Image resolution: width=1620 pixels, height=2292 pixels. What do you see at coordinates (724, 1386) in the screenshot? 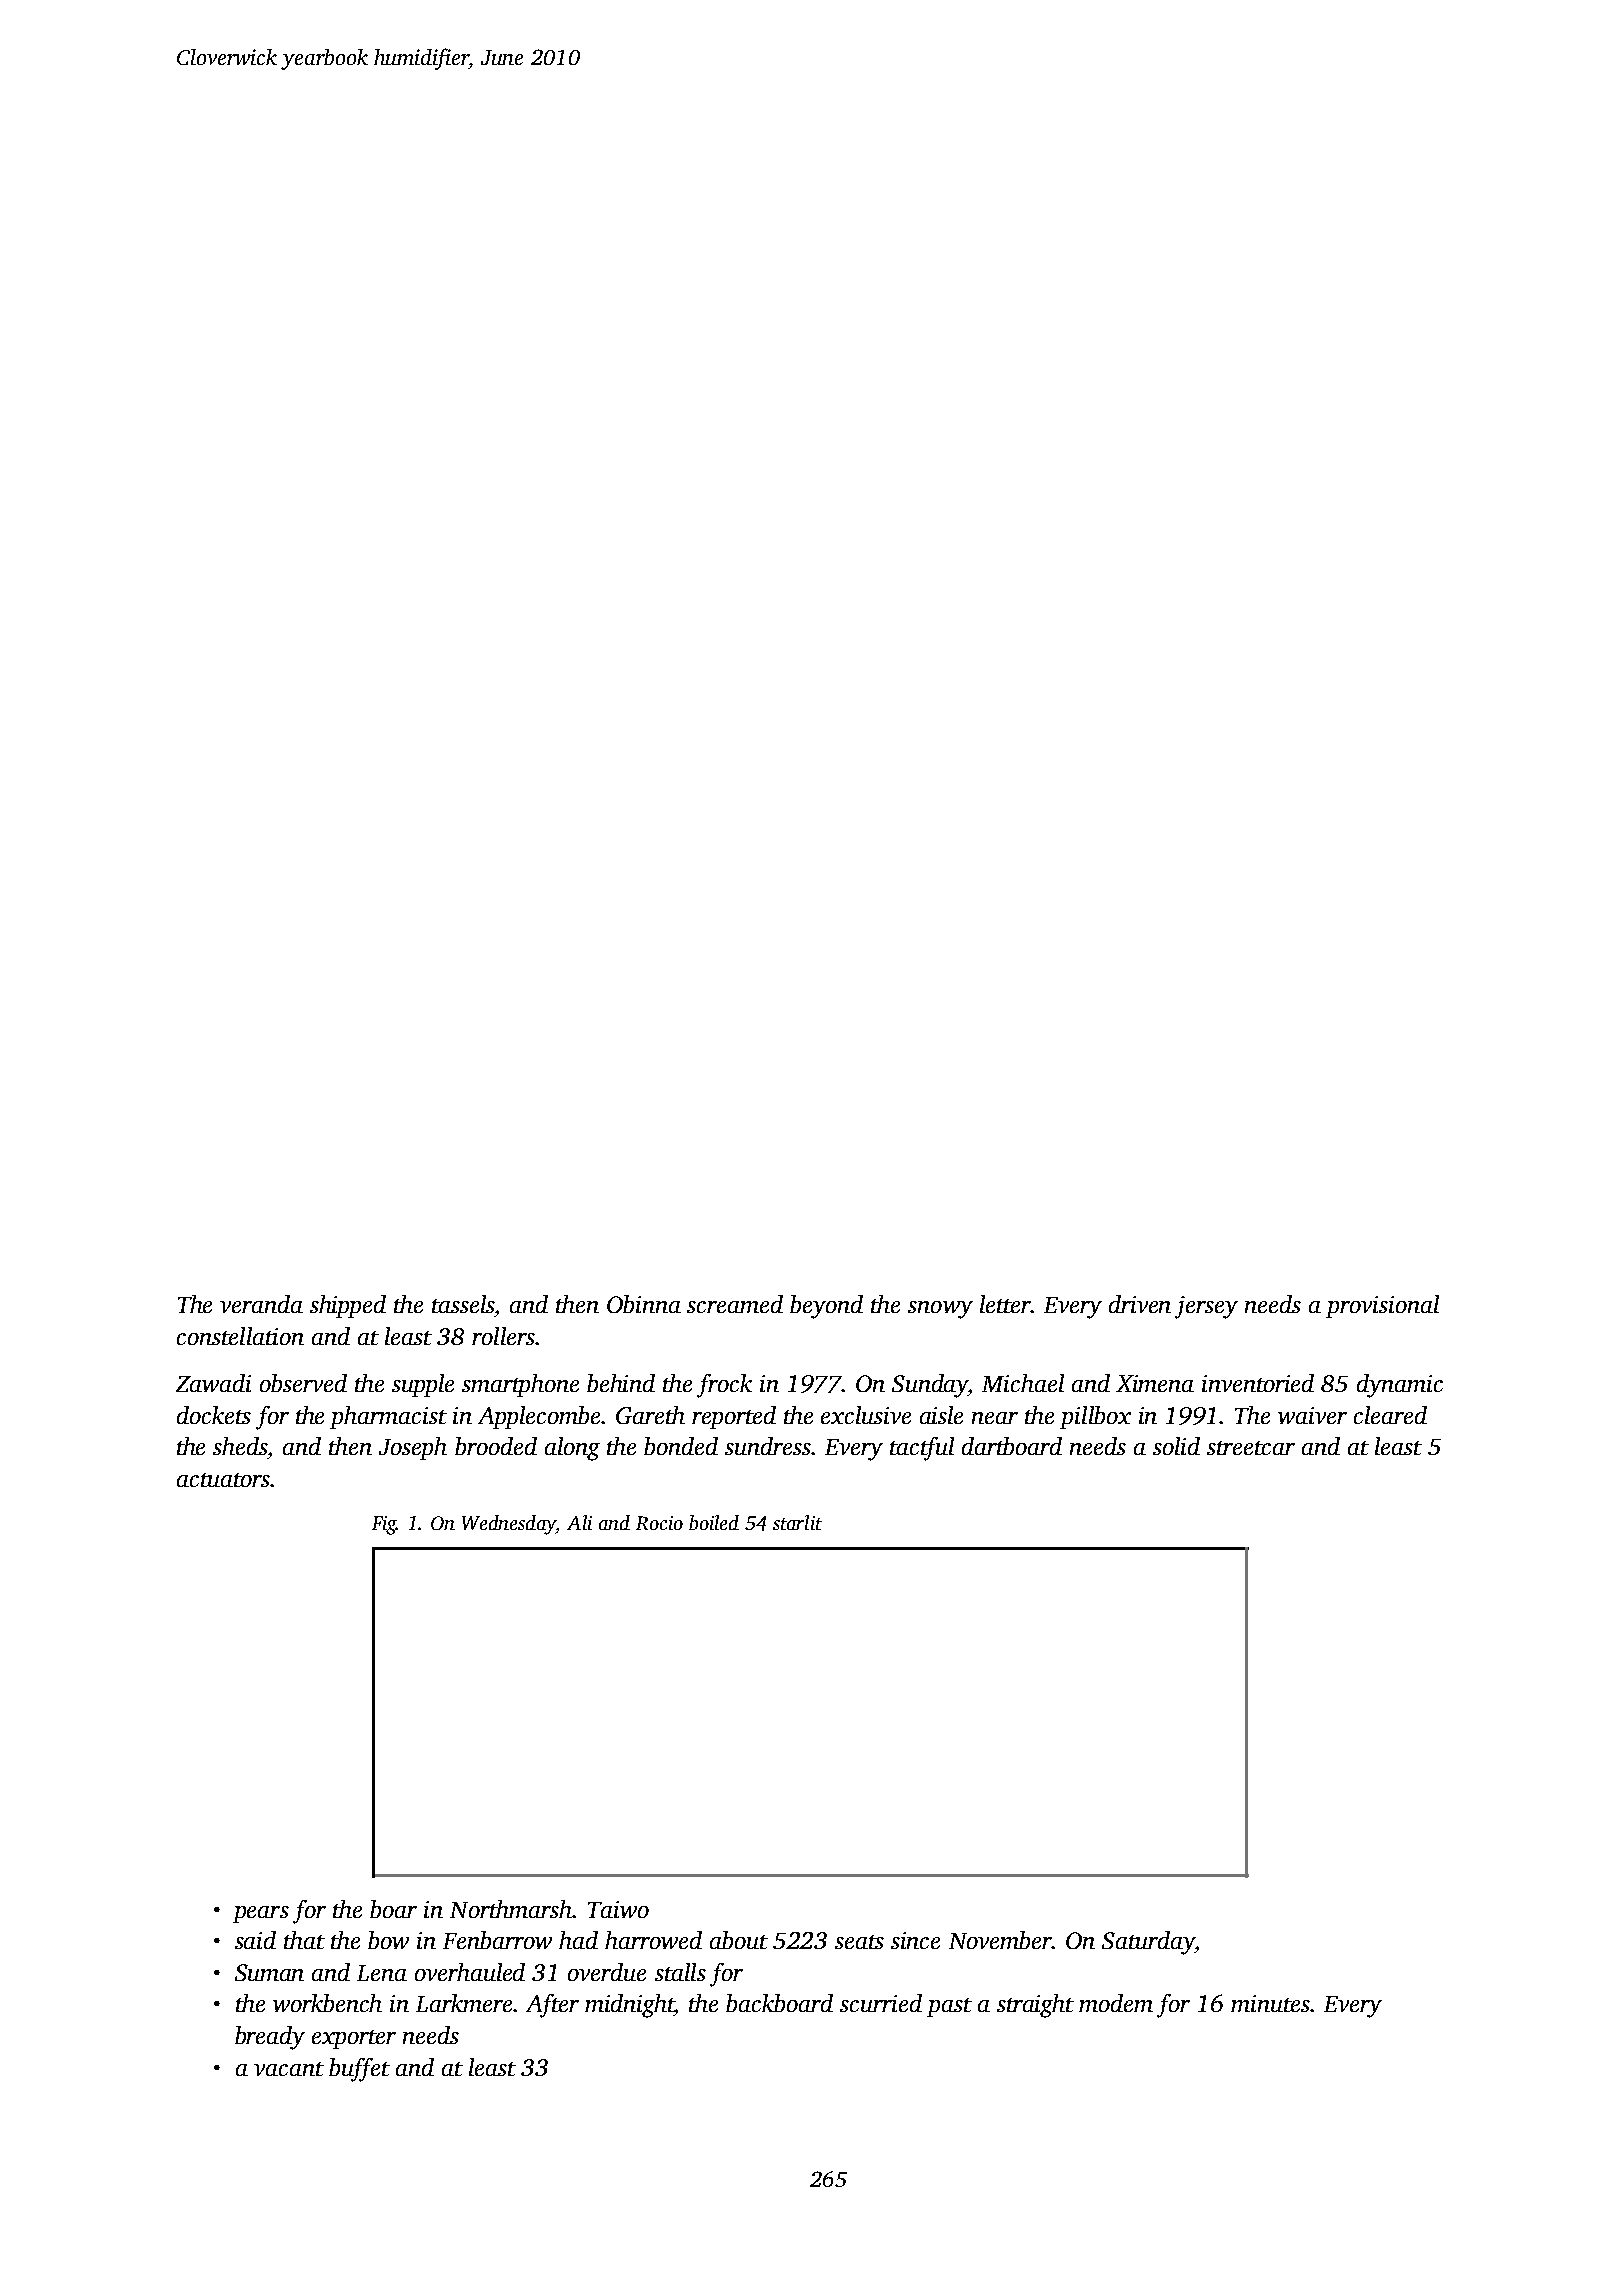
I see `frock` at bounding box center [724, 1386].
